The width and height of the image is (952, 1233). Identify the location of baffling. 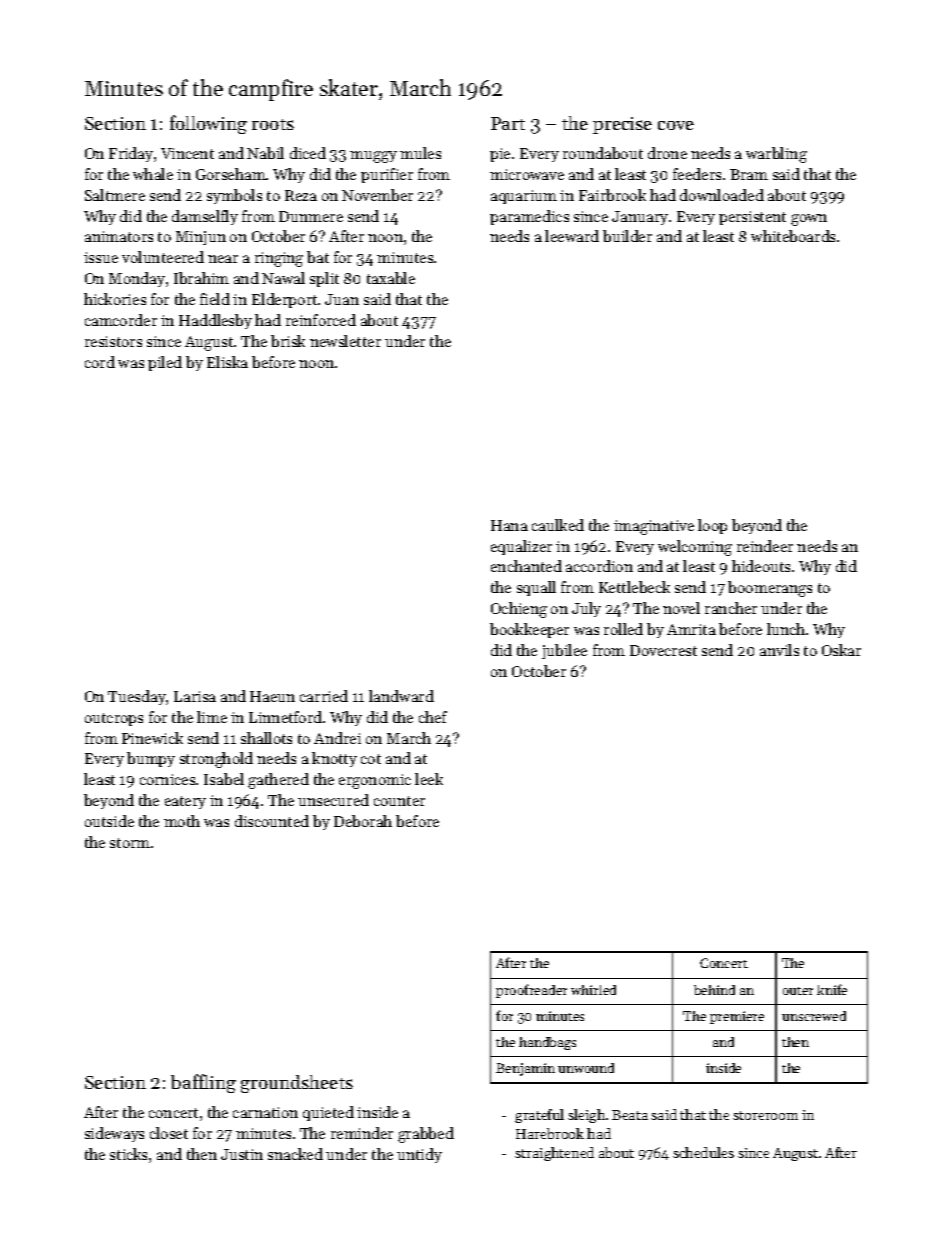
(203, 1083).
